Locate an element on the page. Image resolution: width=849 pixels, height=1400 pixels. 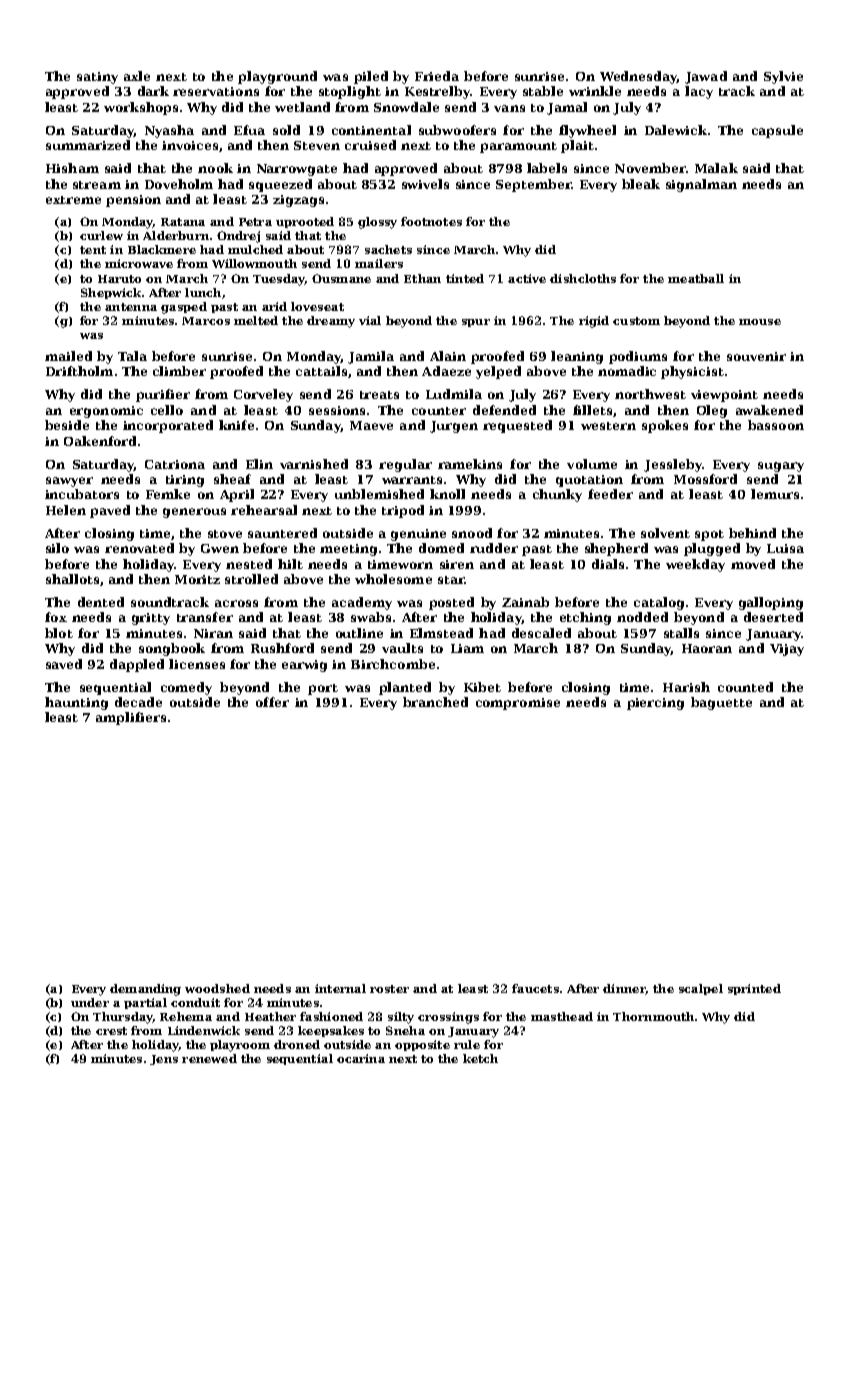
conduit is located at coordinates (195, 1002).
